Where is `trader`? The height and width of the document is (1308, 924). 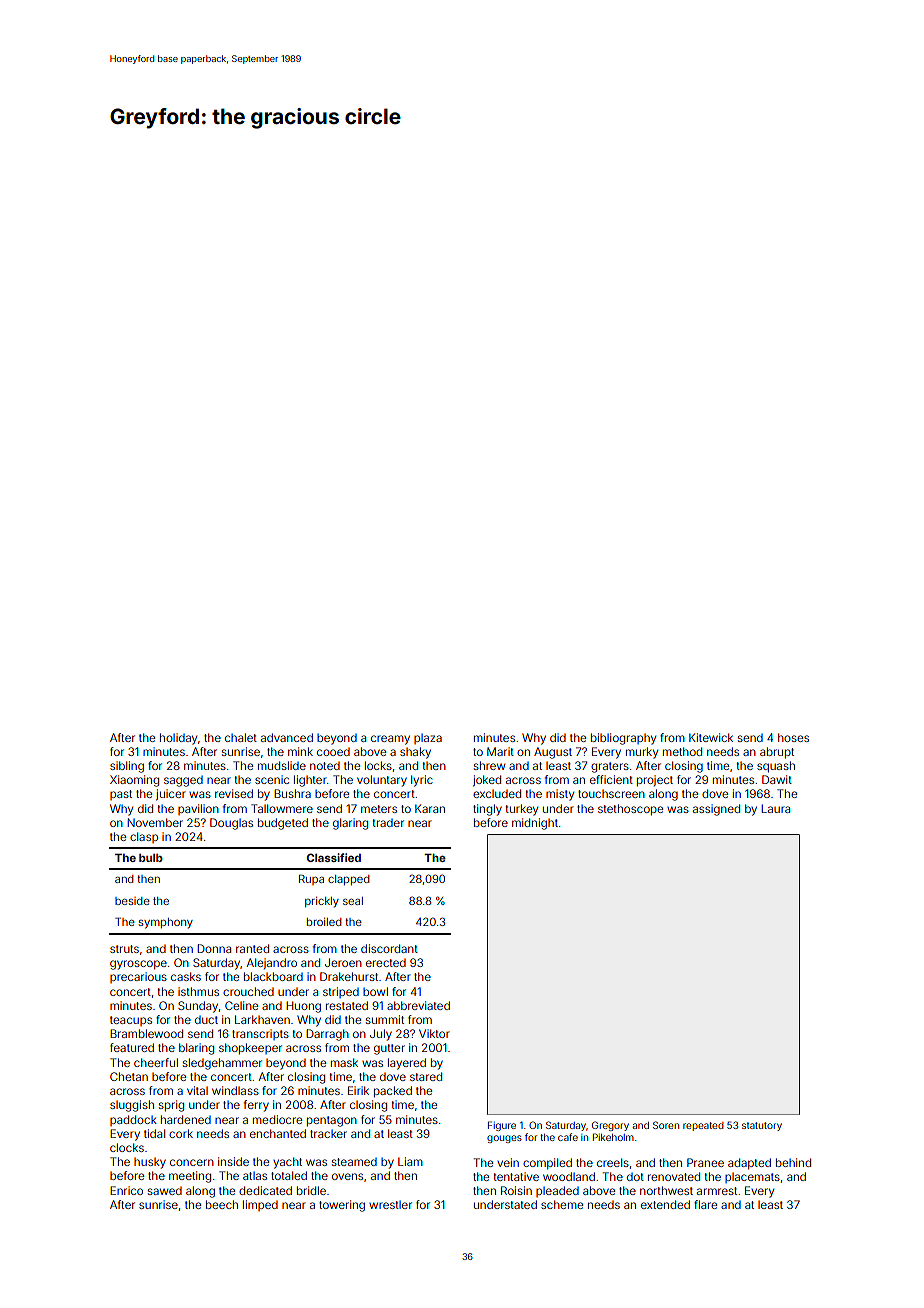 trader is located at coordinates (388, 823).
